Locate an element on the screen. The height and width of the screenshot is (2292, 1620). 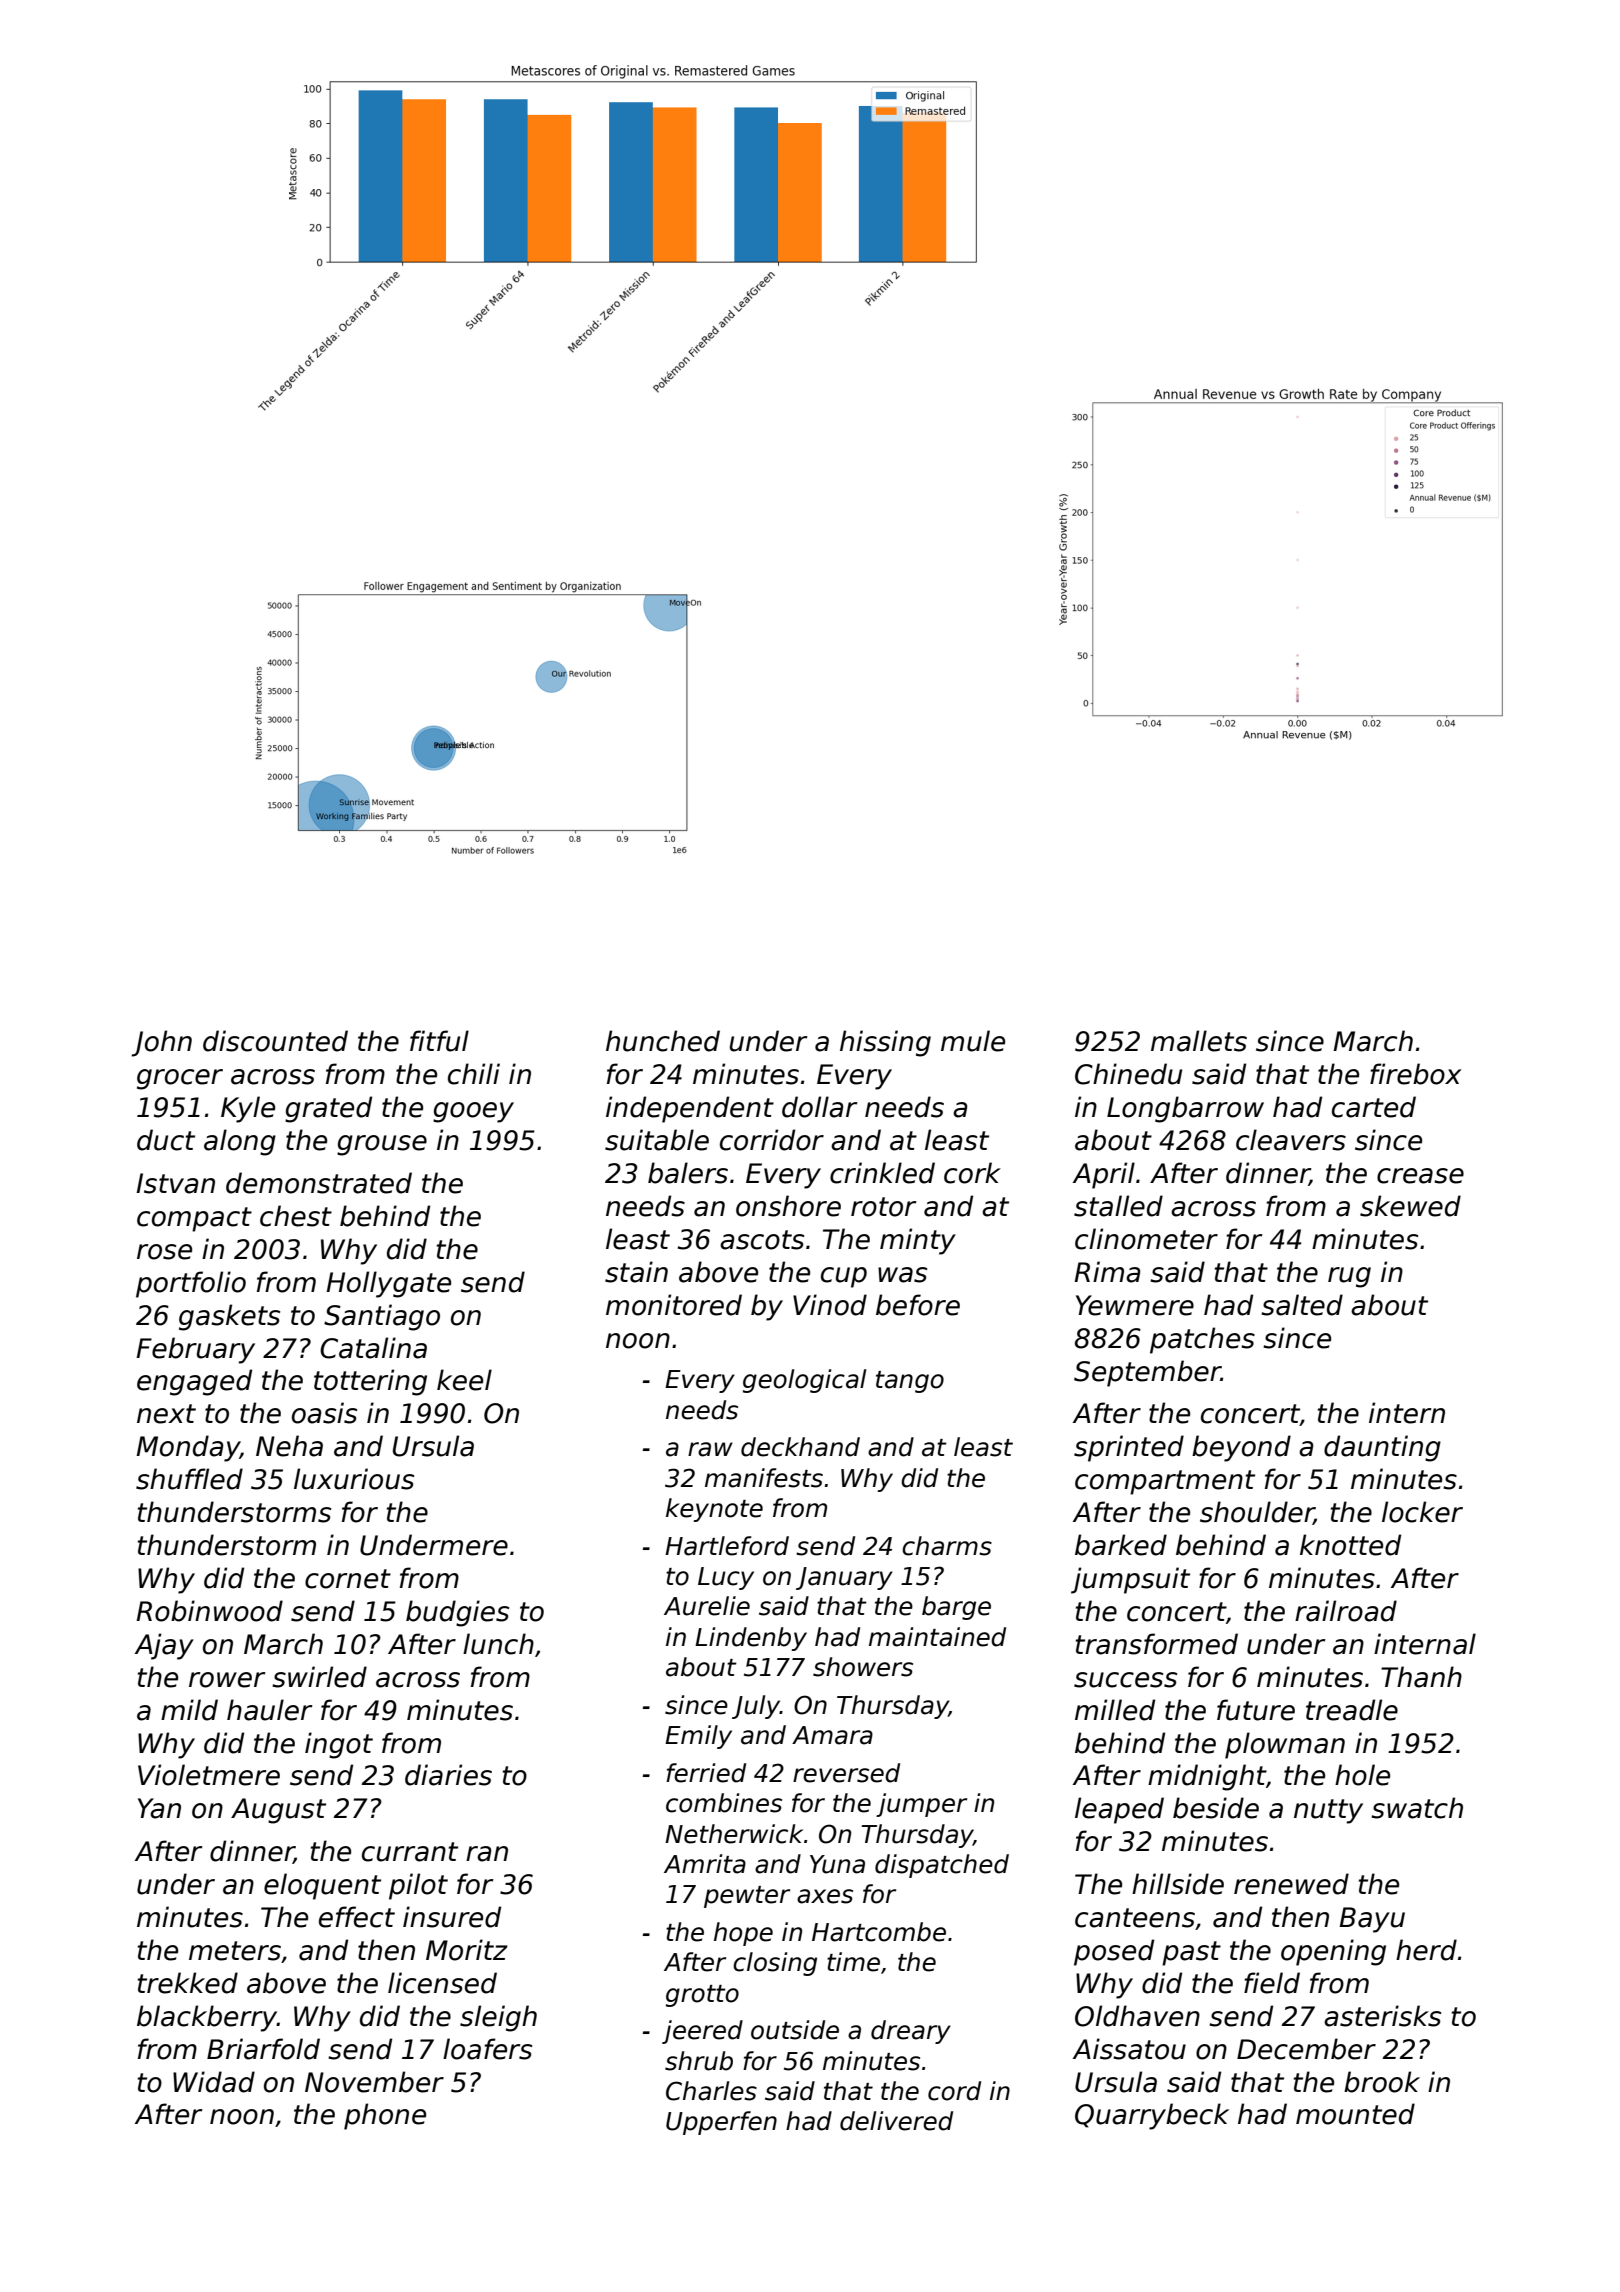
Quarrybeck is located at coordinates (1152, 2116).
